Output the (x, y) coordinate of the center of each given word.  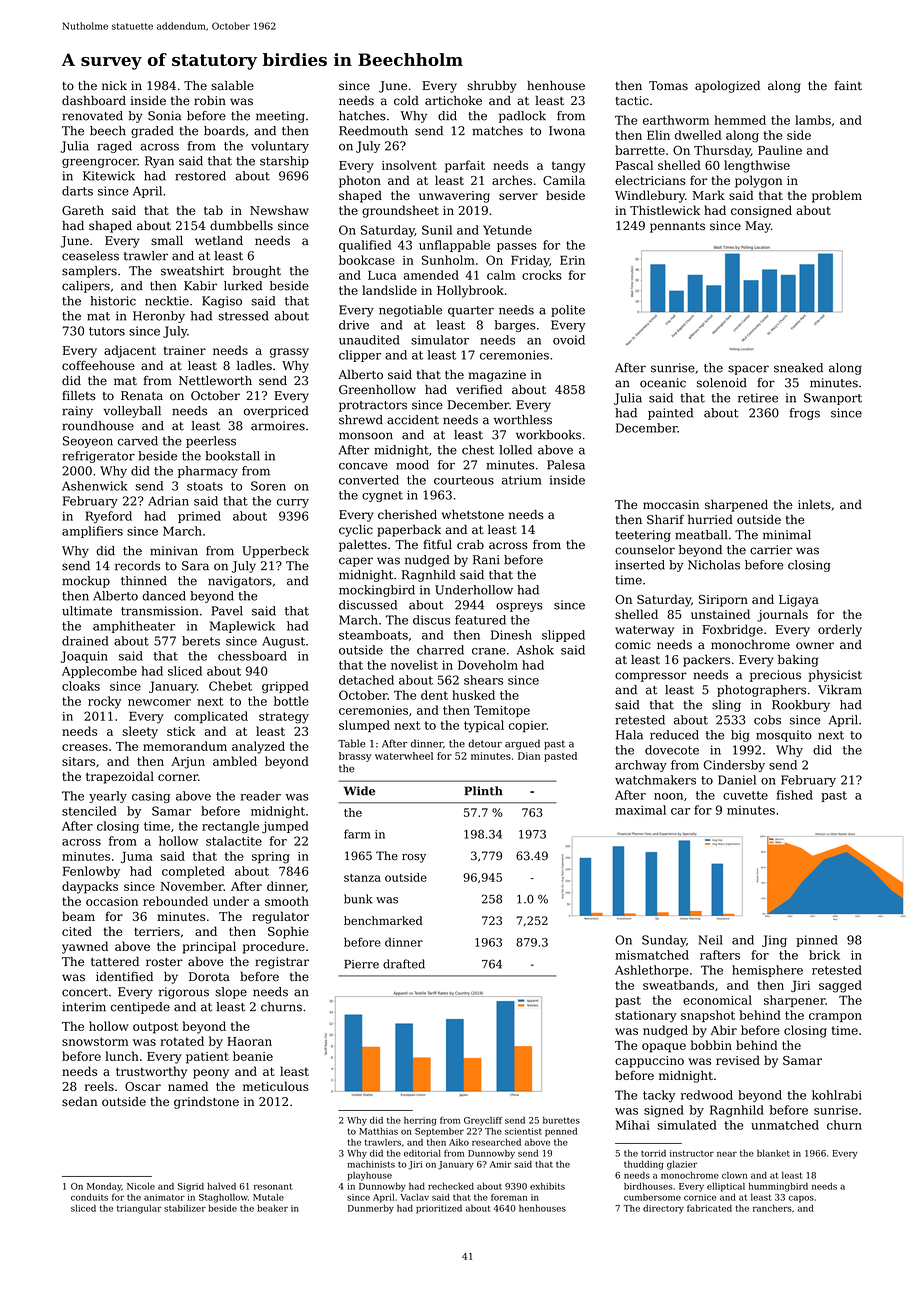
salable (232, 85)
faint (848, 86)
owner (815, 646)
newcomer (159, 702)
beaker (272, 1208)
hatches (362, 116)
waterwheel (404, 756)
